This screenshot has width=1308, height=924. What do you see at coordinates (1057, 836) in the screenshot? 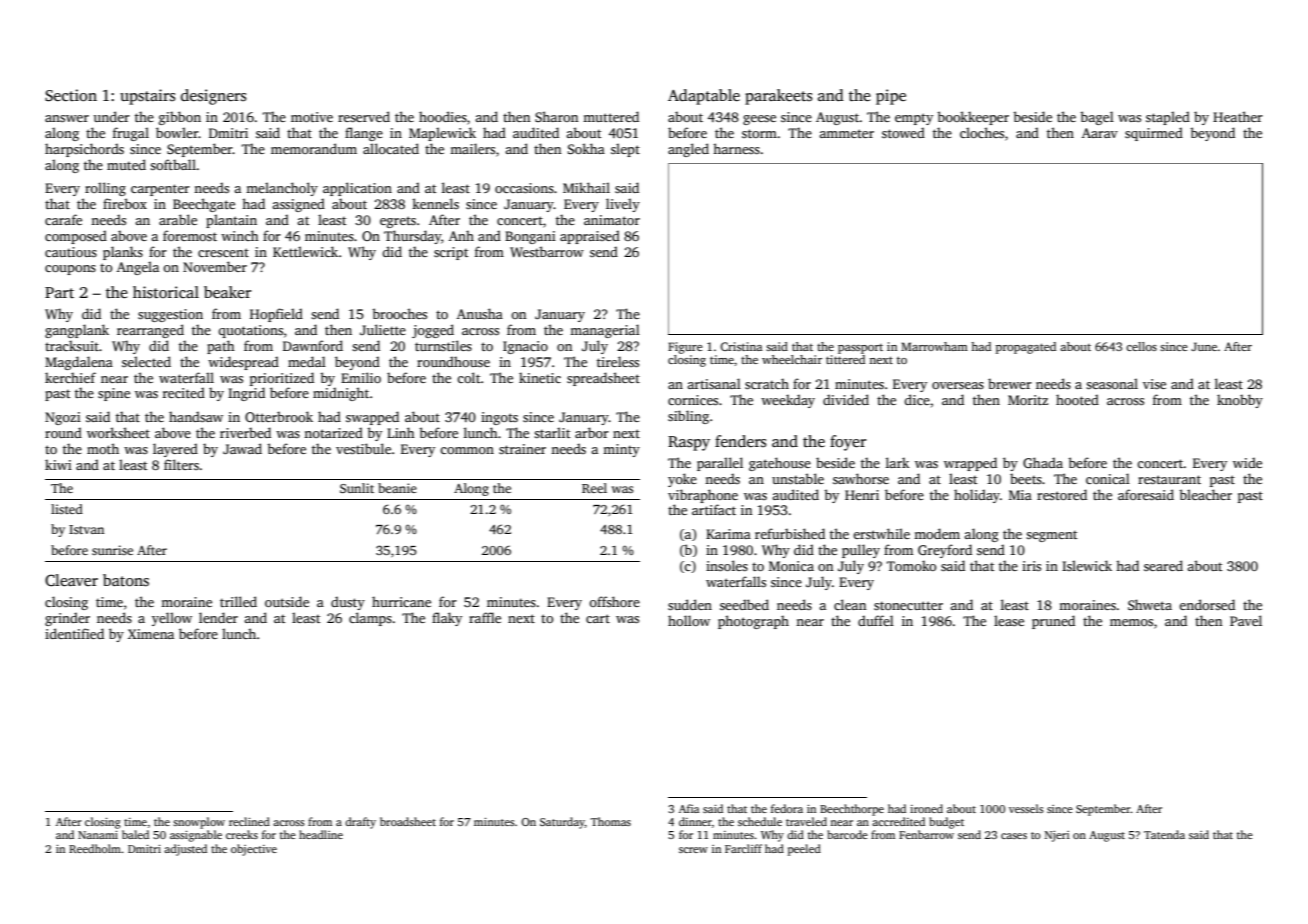
I see `Njeri` at bounding box center [1057, 836].
